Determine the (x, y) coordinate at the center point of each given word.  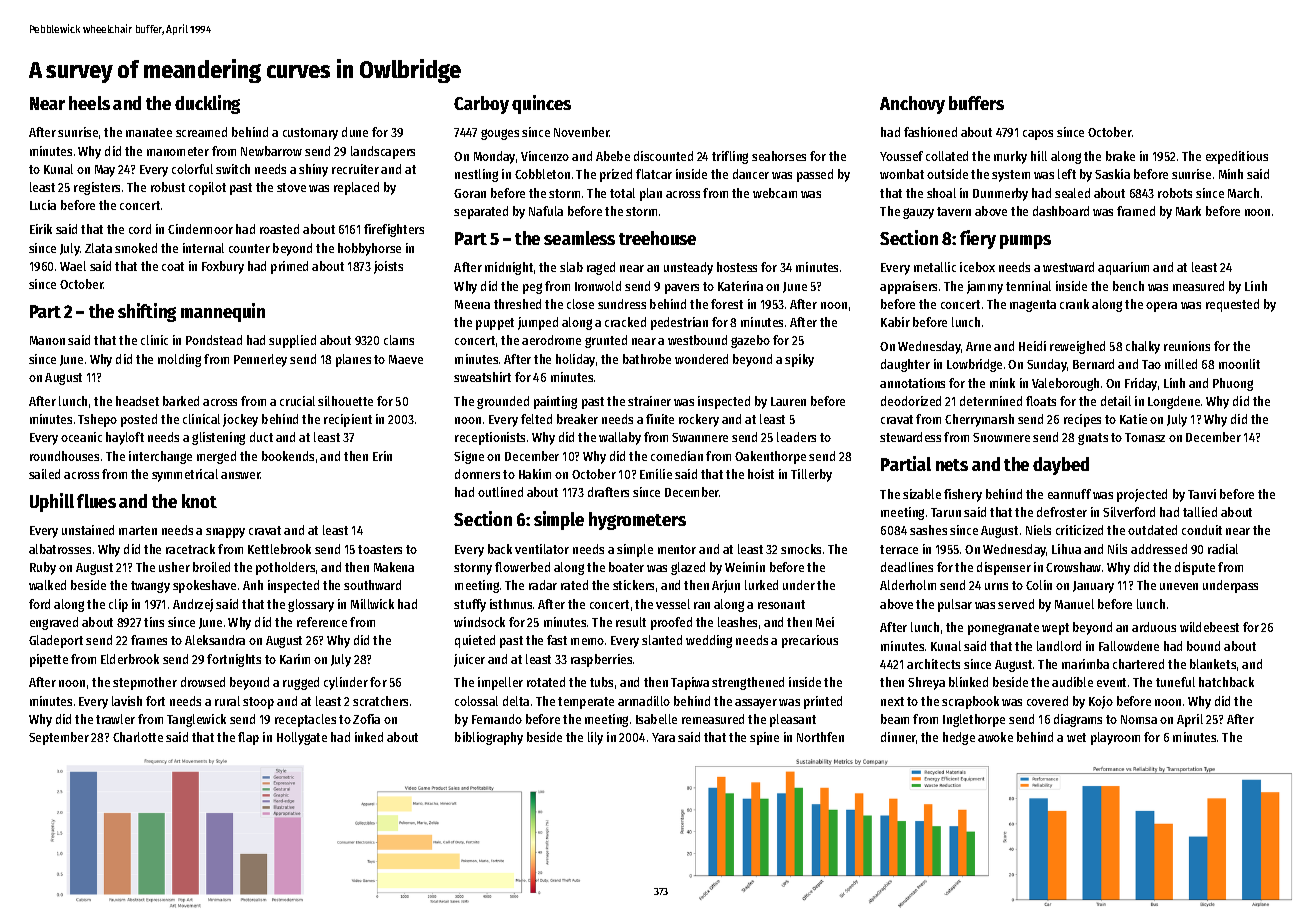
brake (1120, 156)
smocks (801, 549)
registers (97, 188)
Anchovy (912, 105)
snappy (225, 533)
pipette (49, 660)
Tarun (946, 512)
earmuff (1069, 494)
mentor (677, 549)
